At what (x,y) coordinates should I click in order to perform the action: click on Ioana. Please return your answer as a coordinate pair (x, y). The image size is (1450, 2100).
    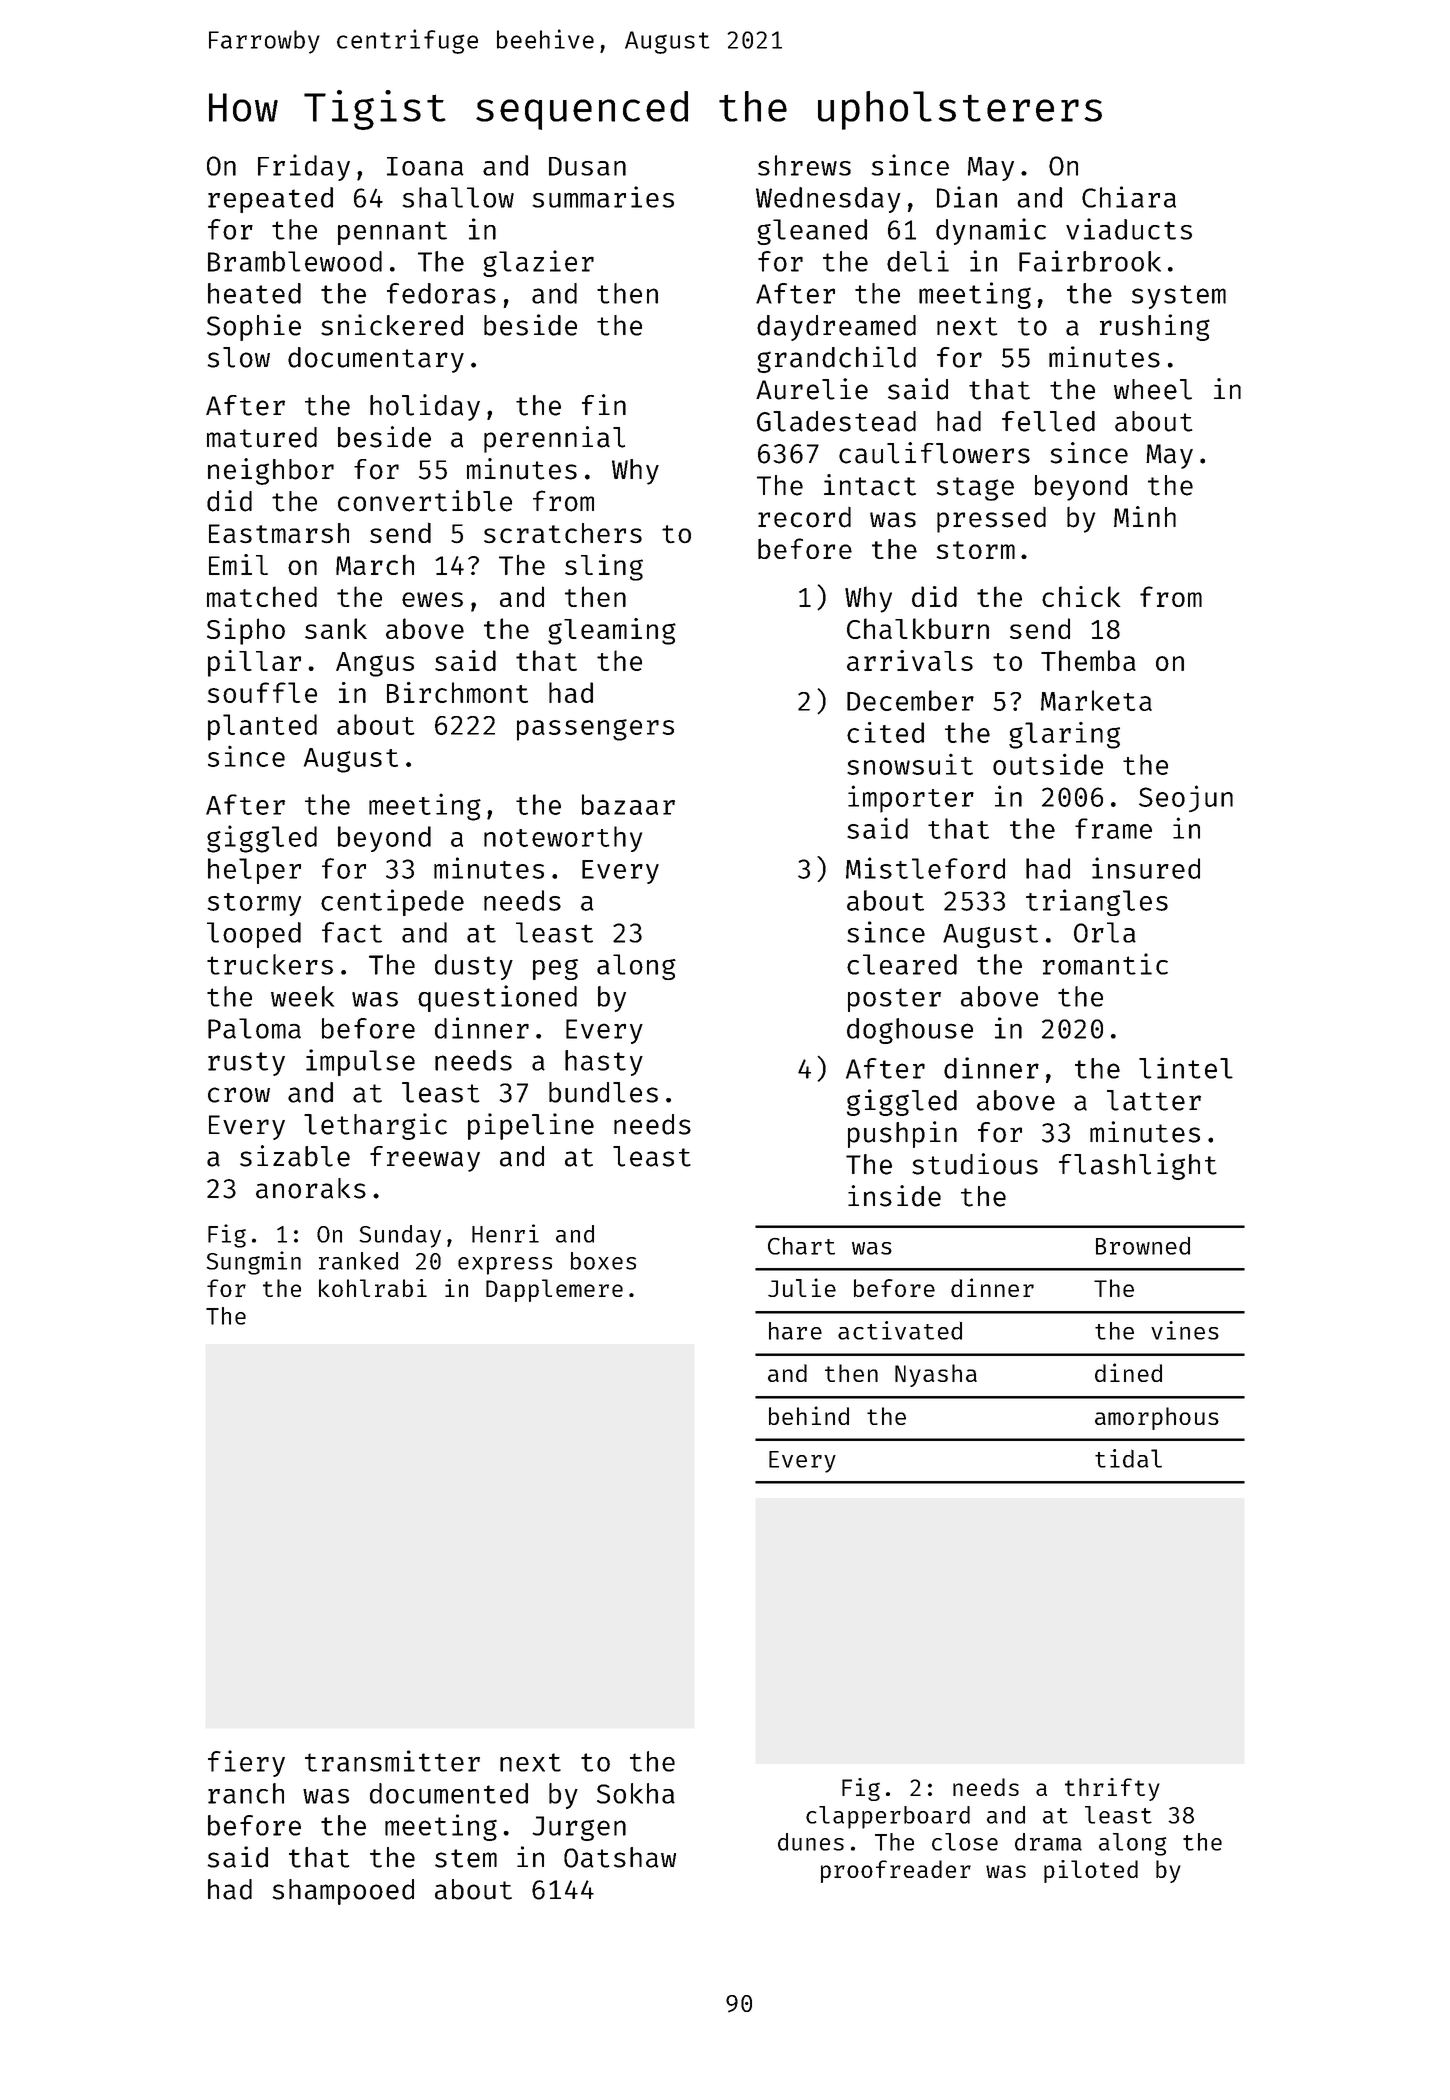
    Looking at the image, I should click on (425, 166).
